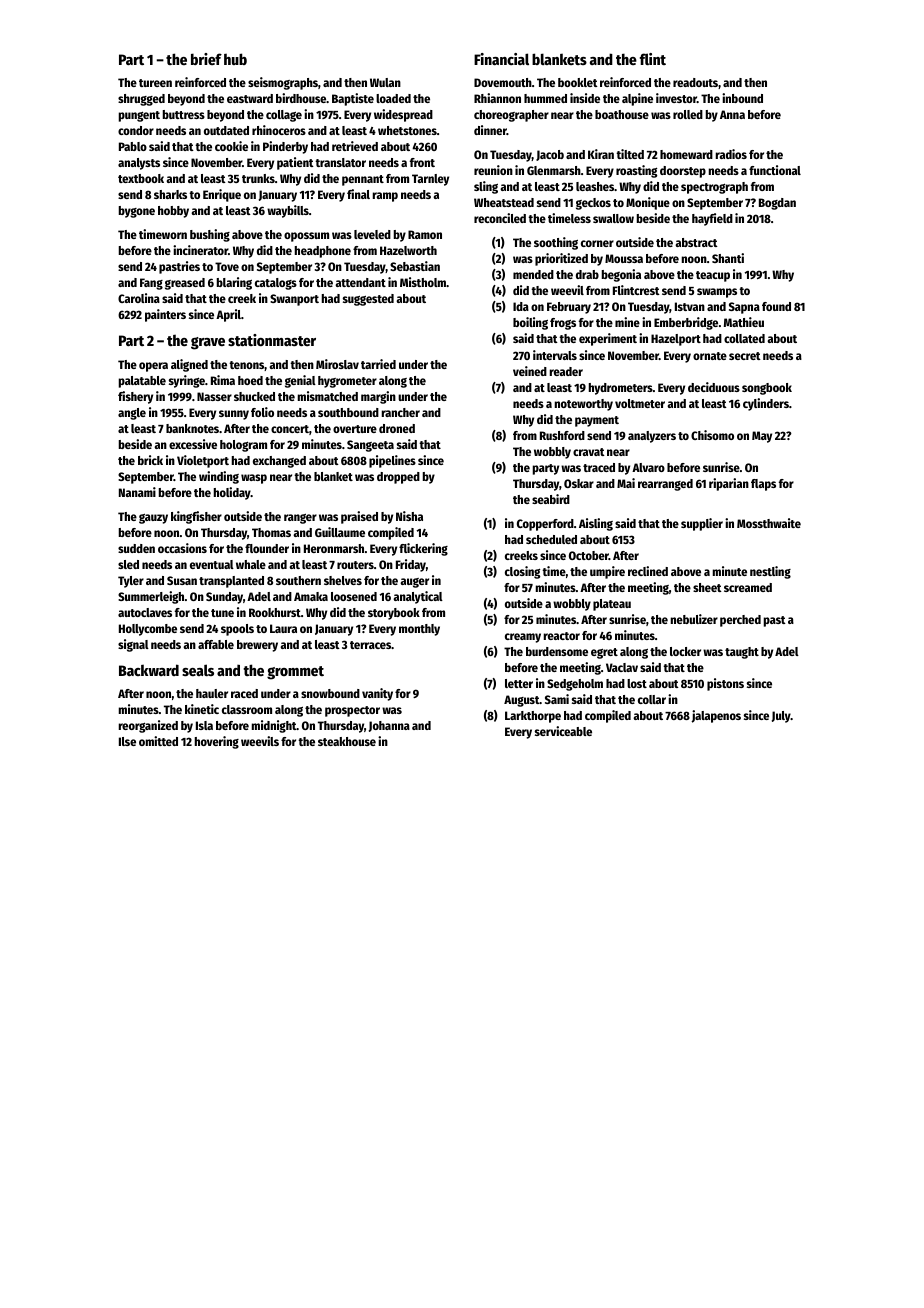  Describe the element at coordinates (562, 435) in the screenshot. I see `Rushford` at that location.
